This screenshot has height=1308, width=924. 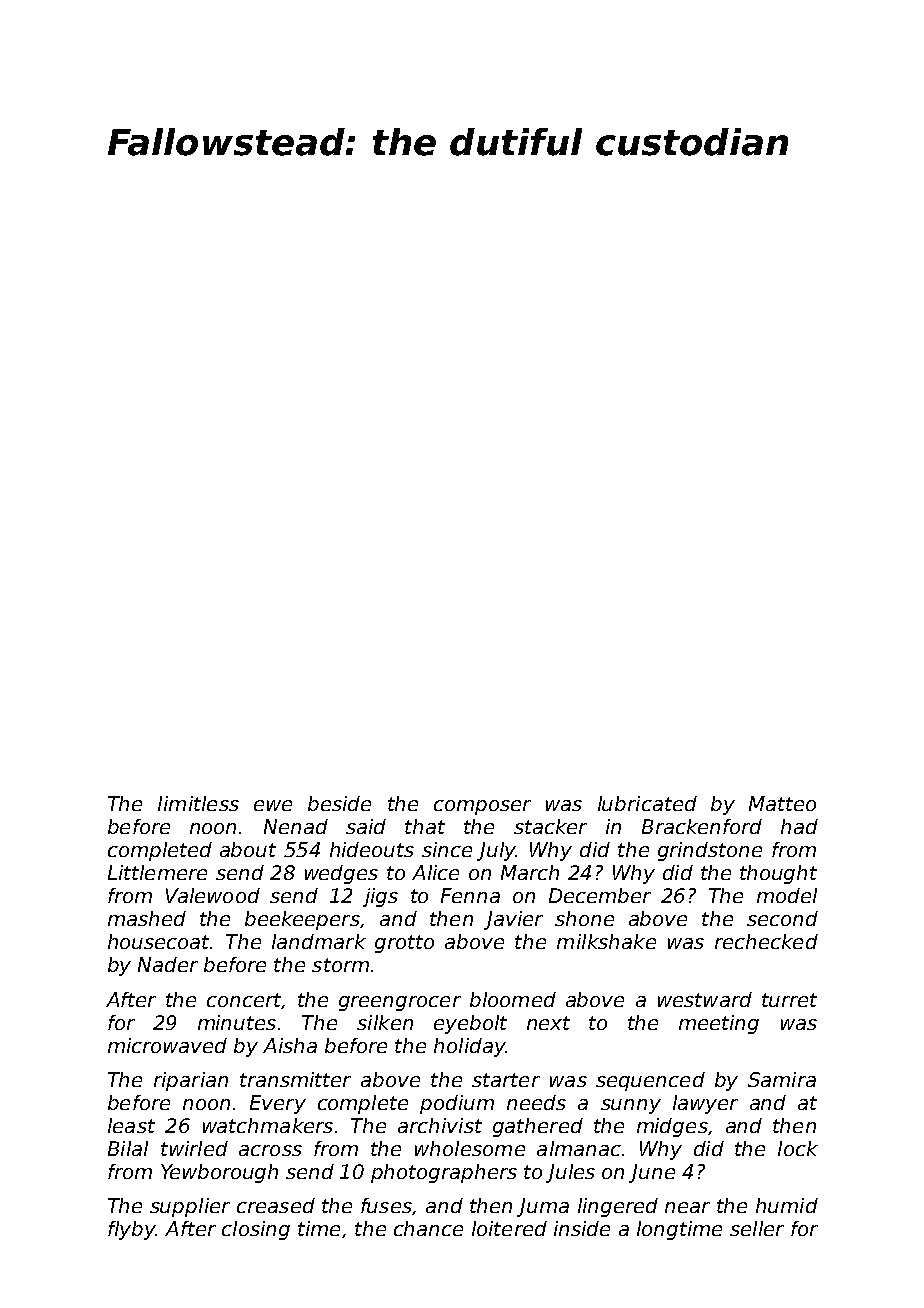 What do you see at coordinates (404, 944) in the screenshot?
I see `grotto` at bounding box center [404, 944].
